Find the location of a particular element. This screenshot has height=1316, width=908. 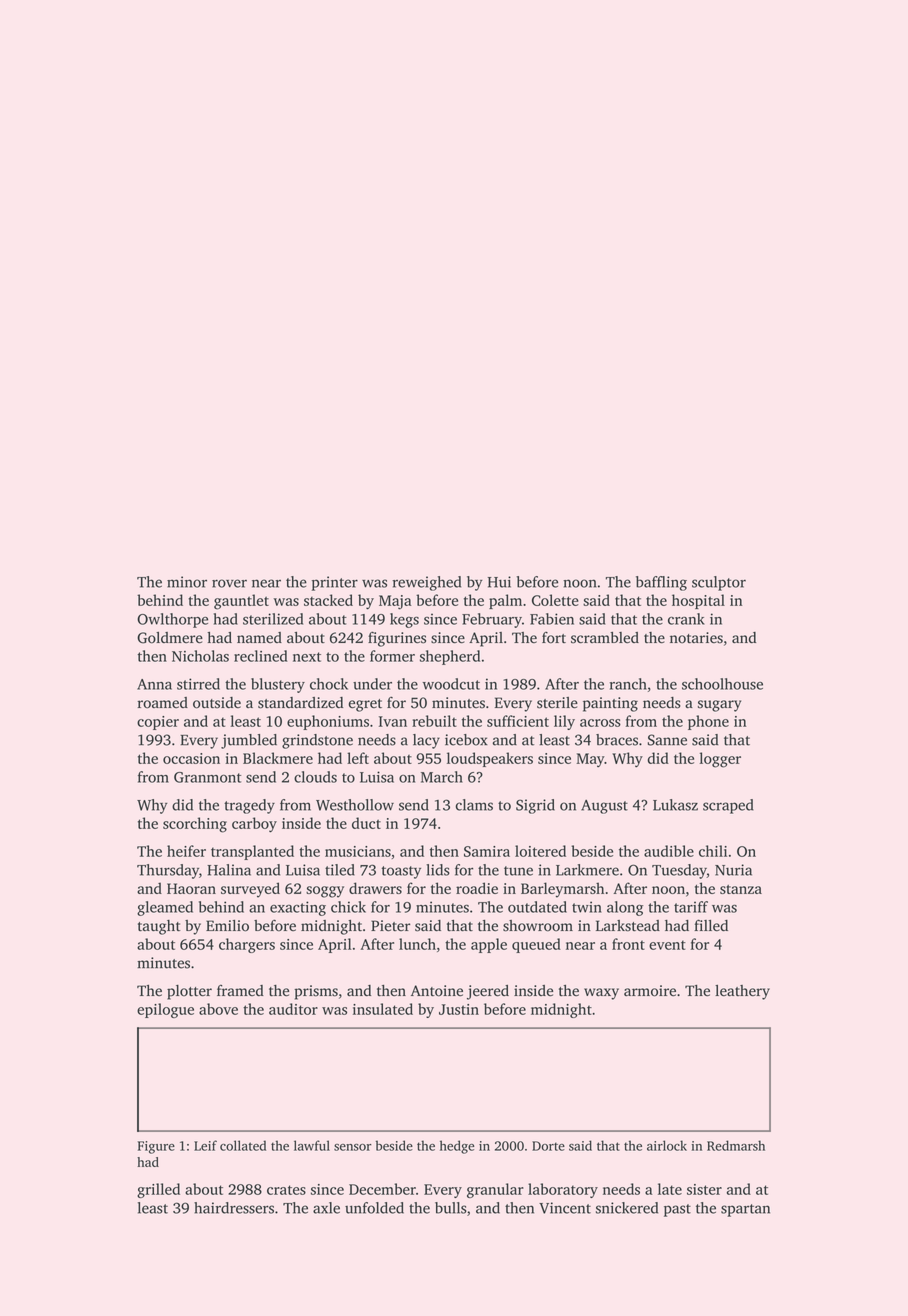

printer is located at coordinates (335, 583).
